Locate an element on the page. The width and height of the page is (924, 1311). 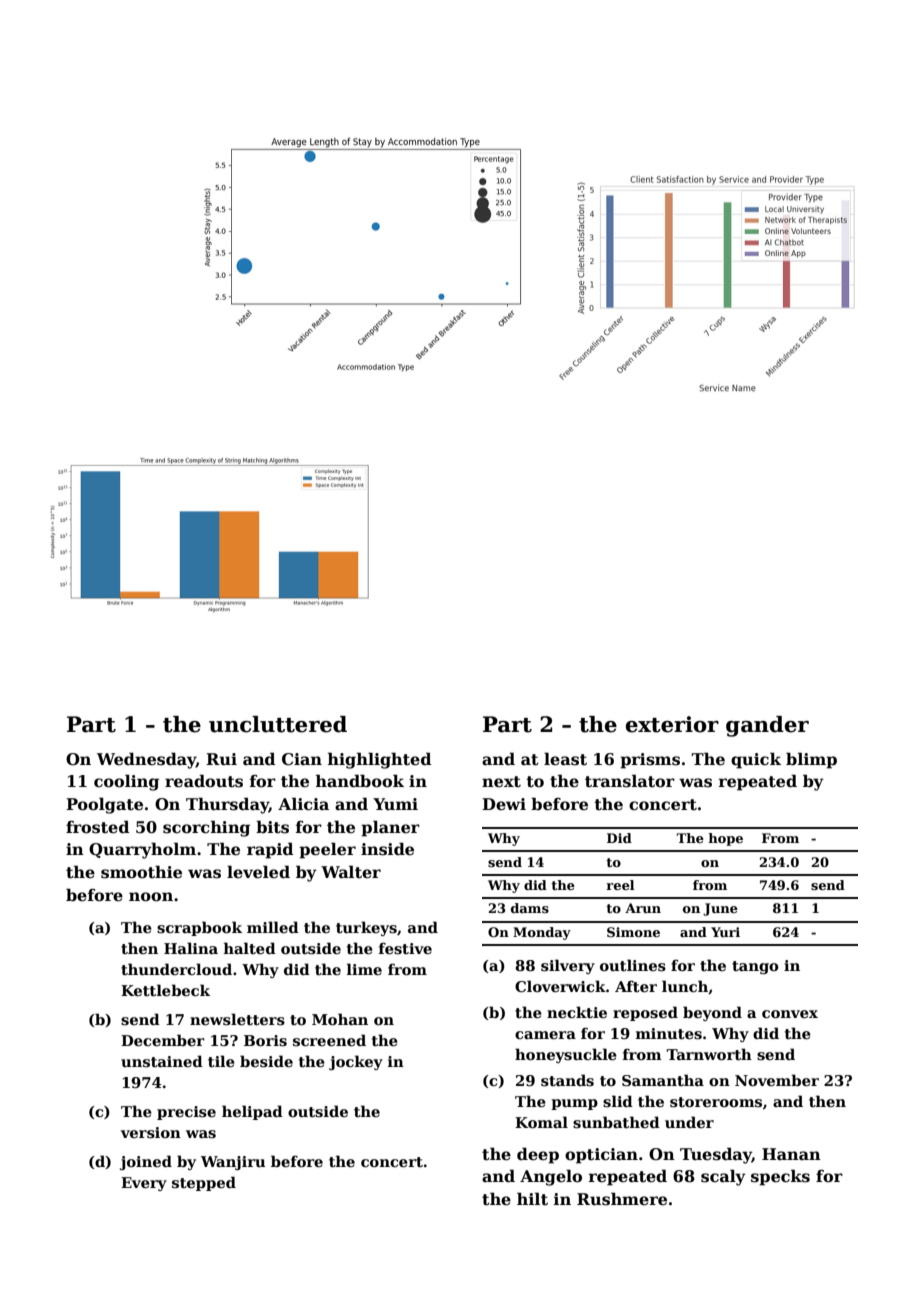
highlighted is located at coordinates (379, 760).
